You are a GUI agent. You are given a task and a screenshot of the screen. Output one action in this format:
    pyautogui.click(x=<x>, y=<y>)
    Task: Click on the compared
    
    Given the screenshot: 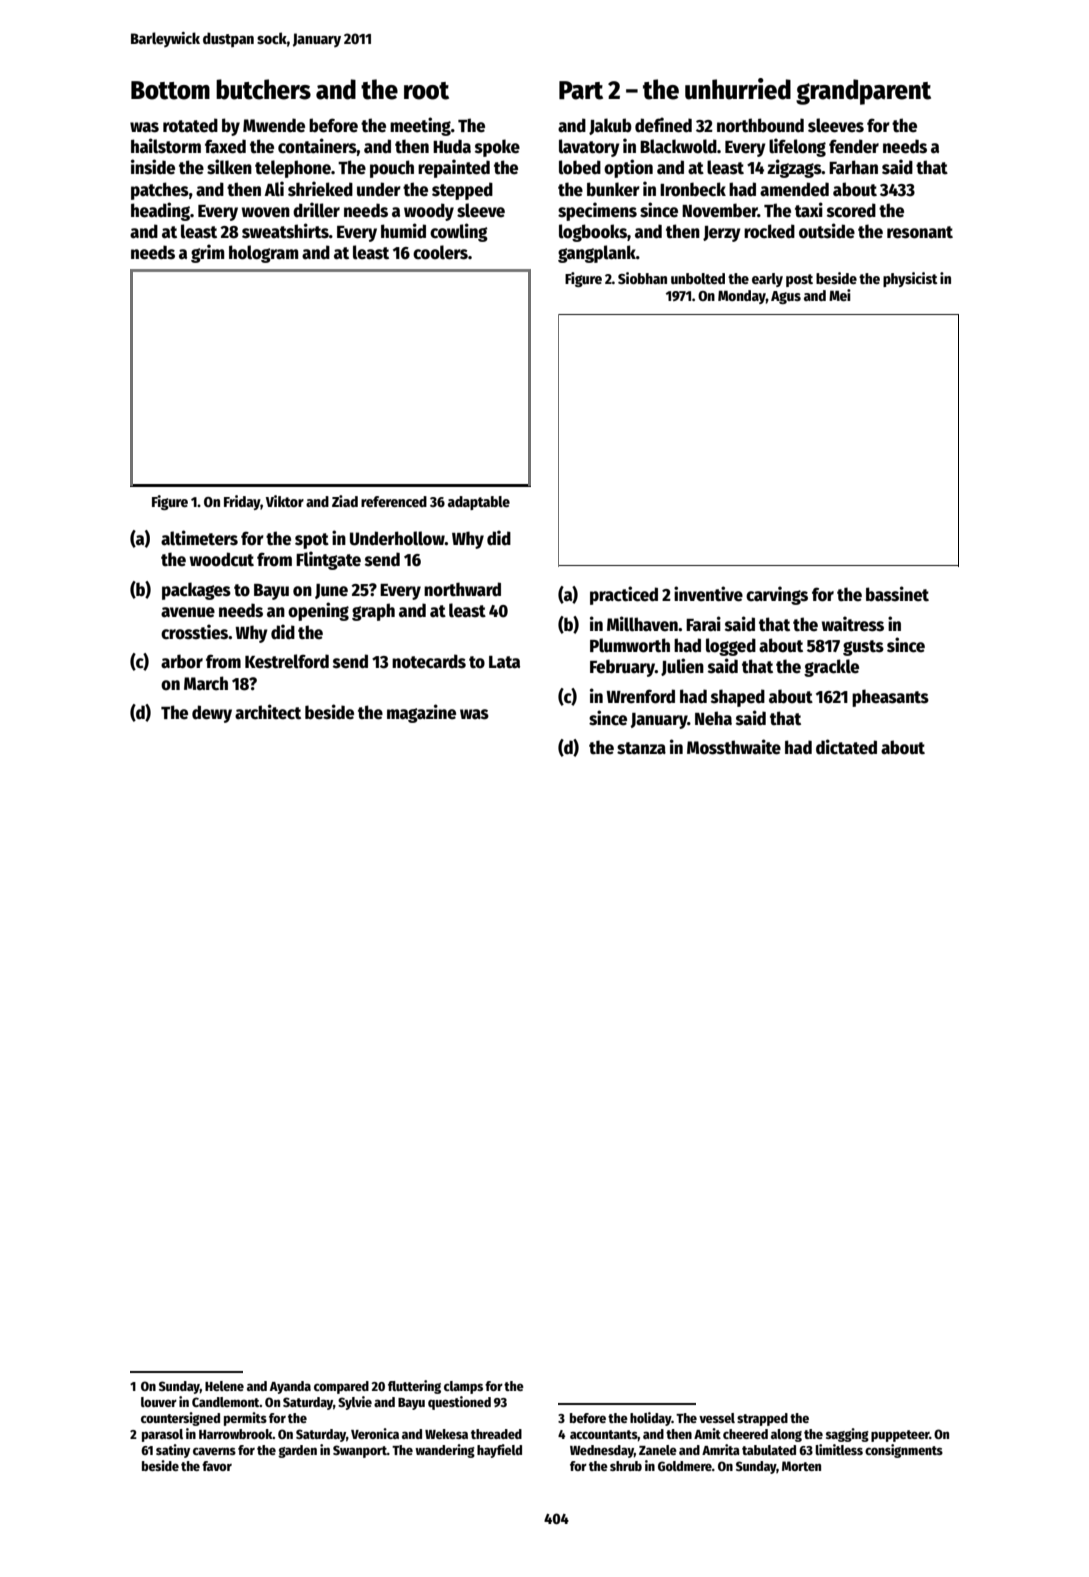 What is the action you would take?
    pyautogui.click(x=341, y=1387)
